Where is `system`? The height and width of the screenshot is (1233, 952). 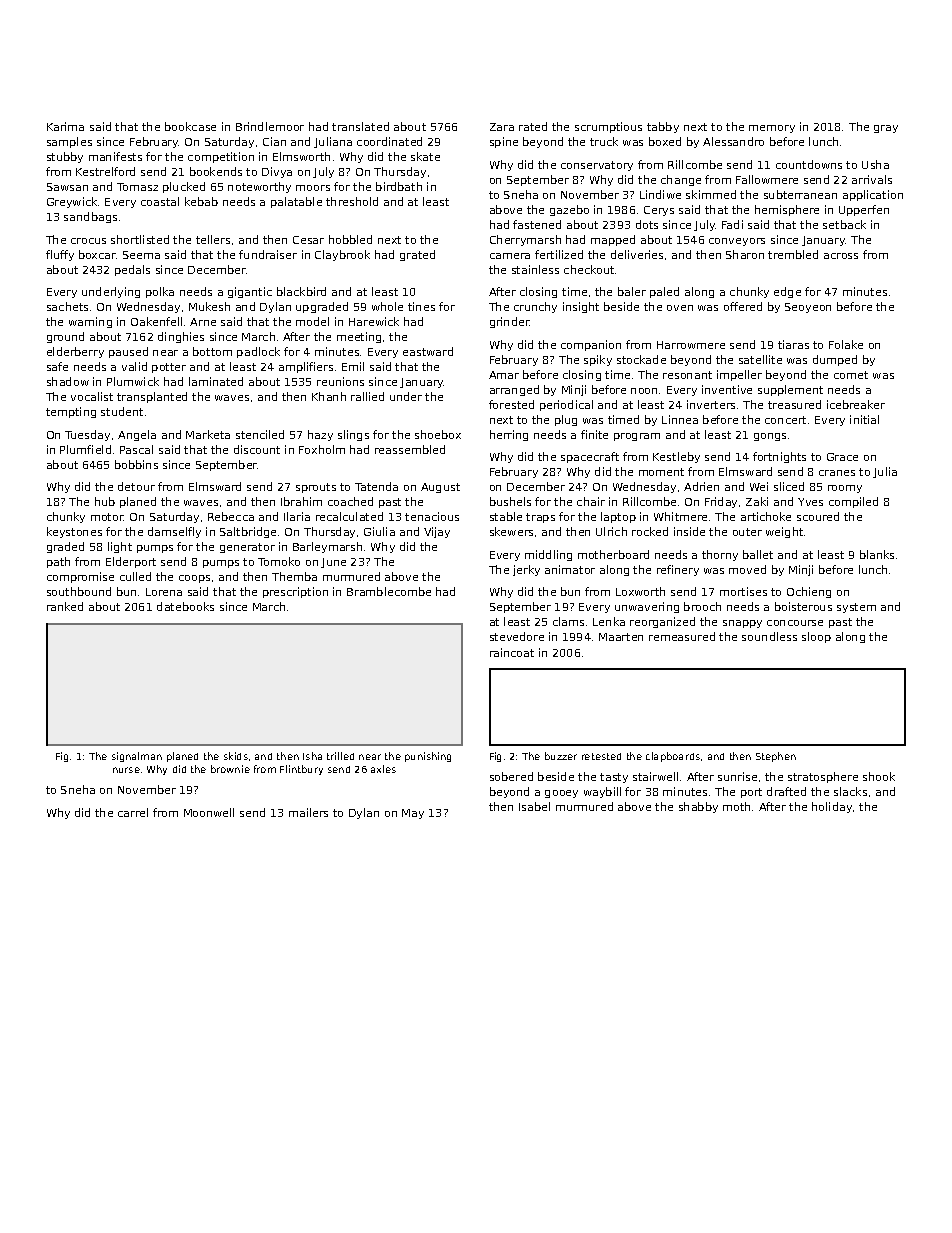 system is located at coordinates (856, 608).
